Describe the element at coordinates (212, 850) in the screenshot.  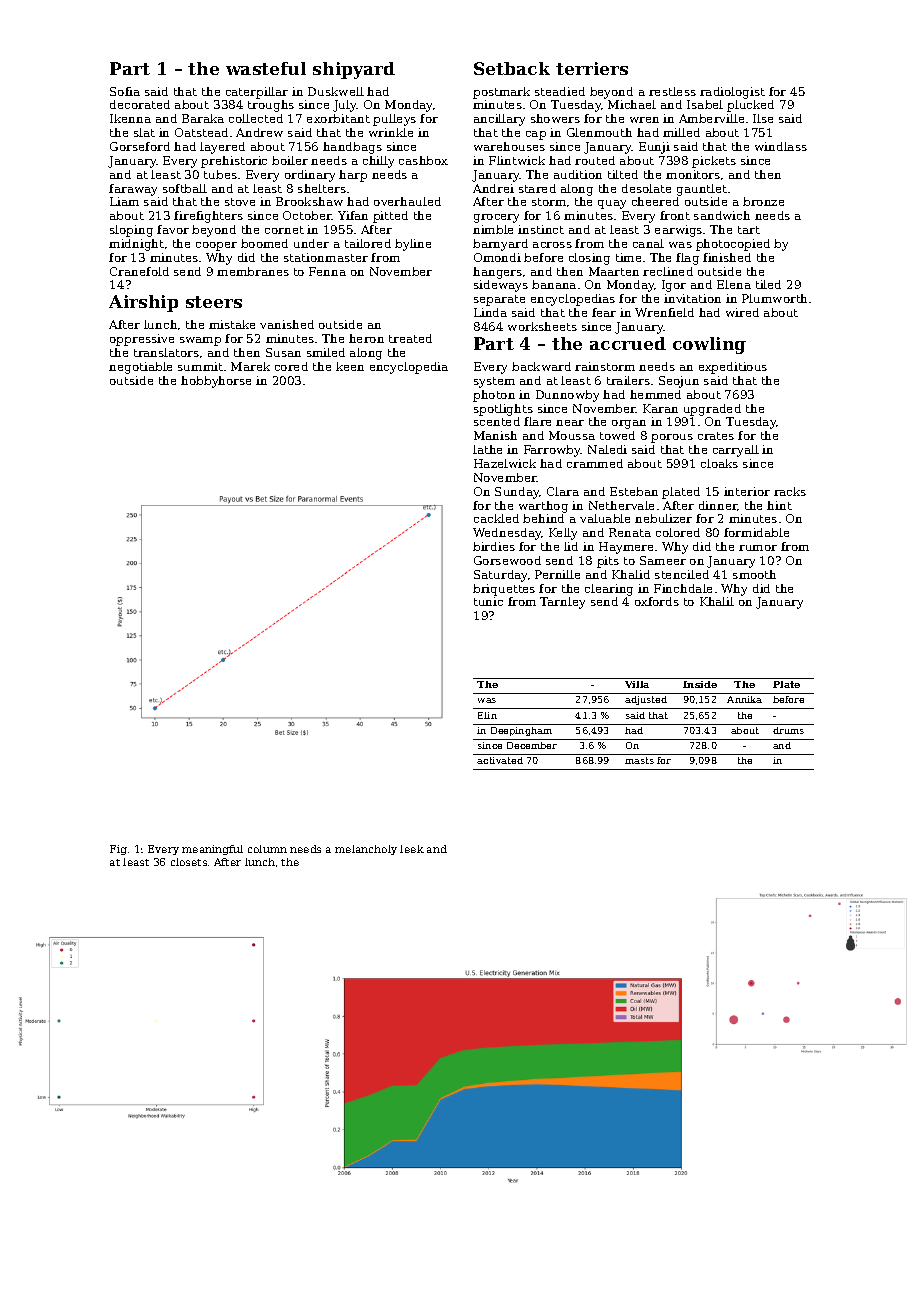
I see `meaningful` at that location.
